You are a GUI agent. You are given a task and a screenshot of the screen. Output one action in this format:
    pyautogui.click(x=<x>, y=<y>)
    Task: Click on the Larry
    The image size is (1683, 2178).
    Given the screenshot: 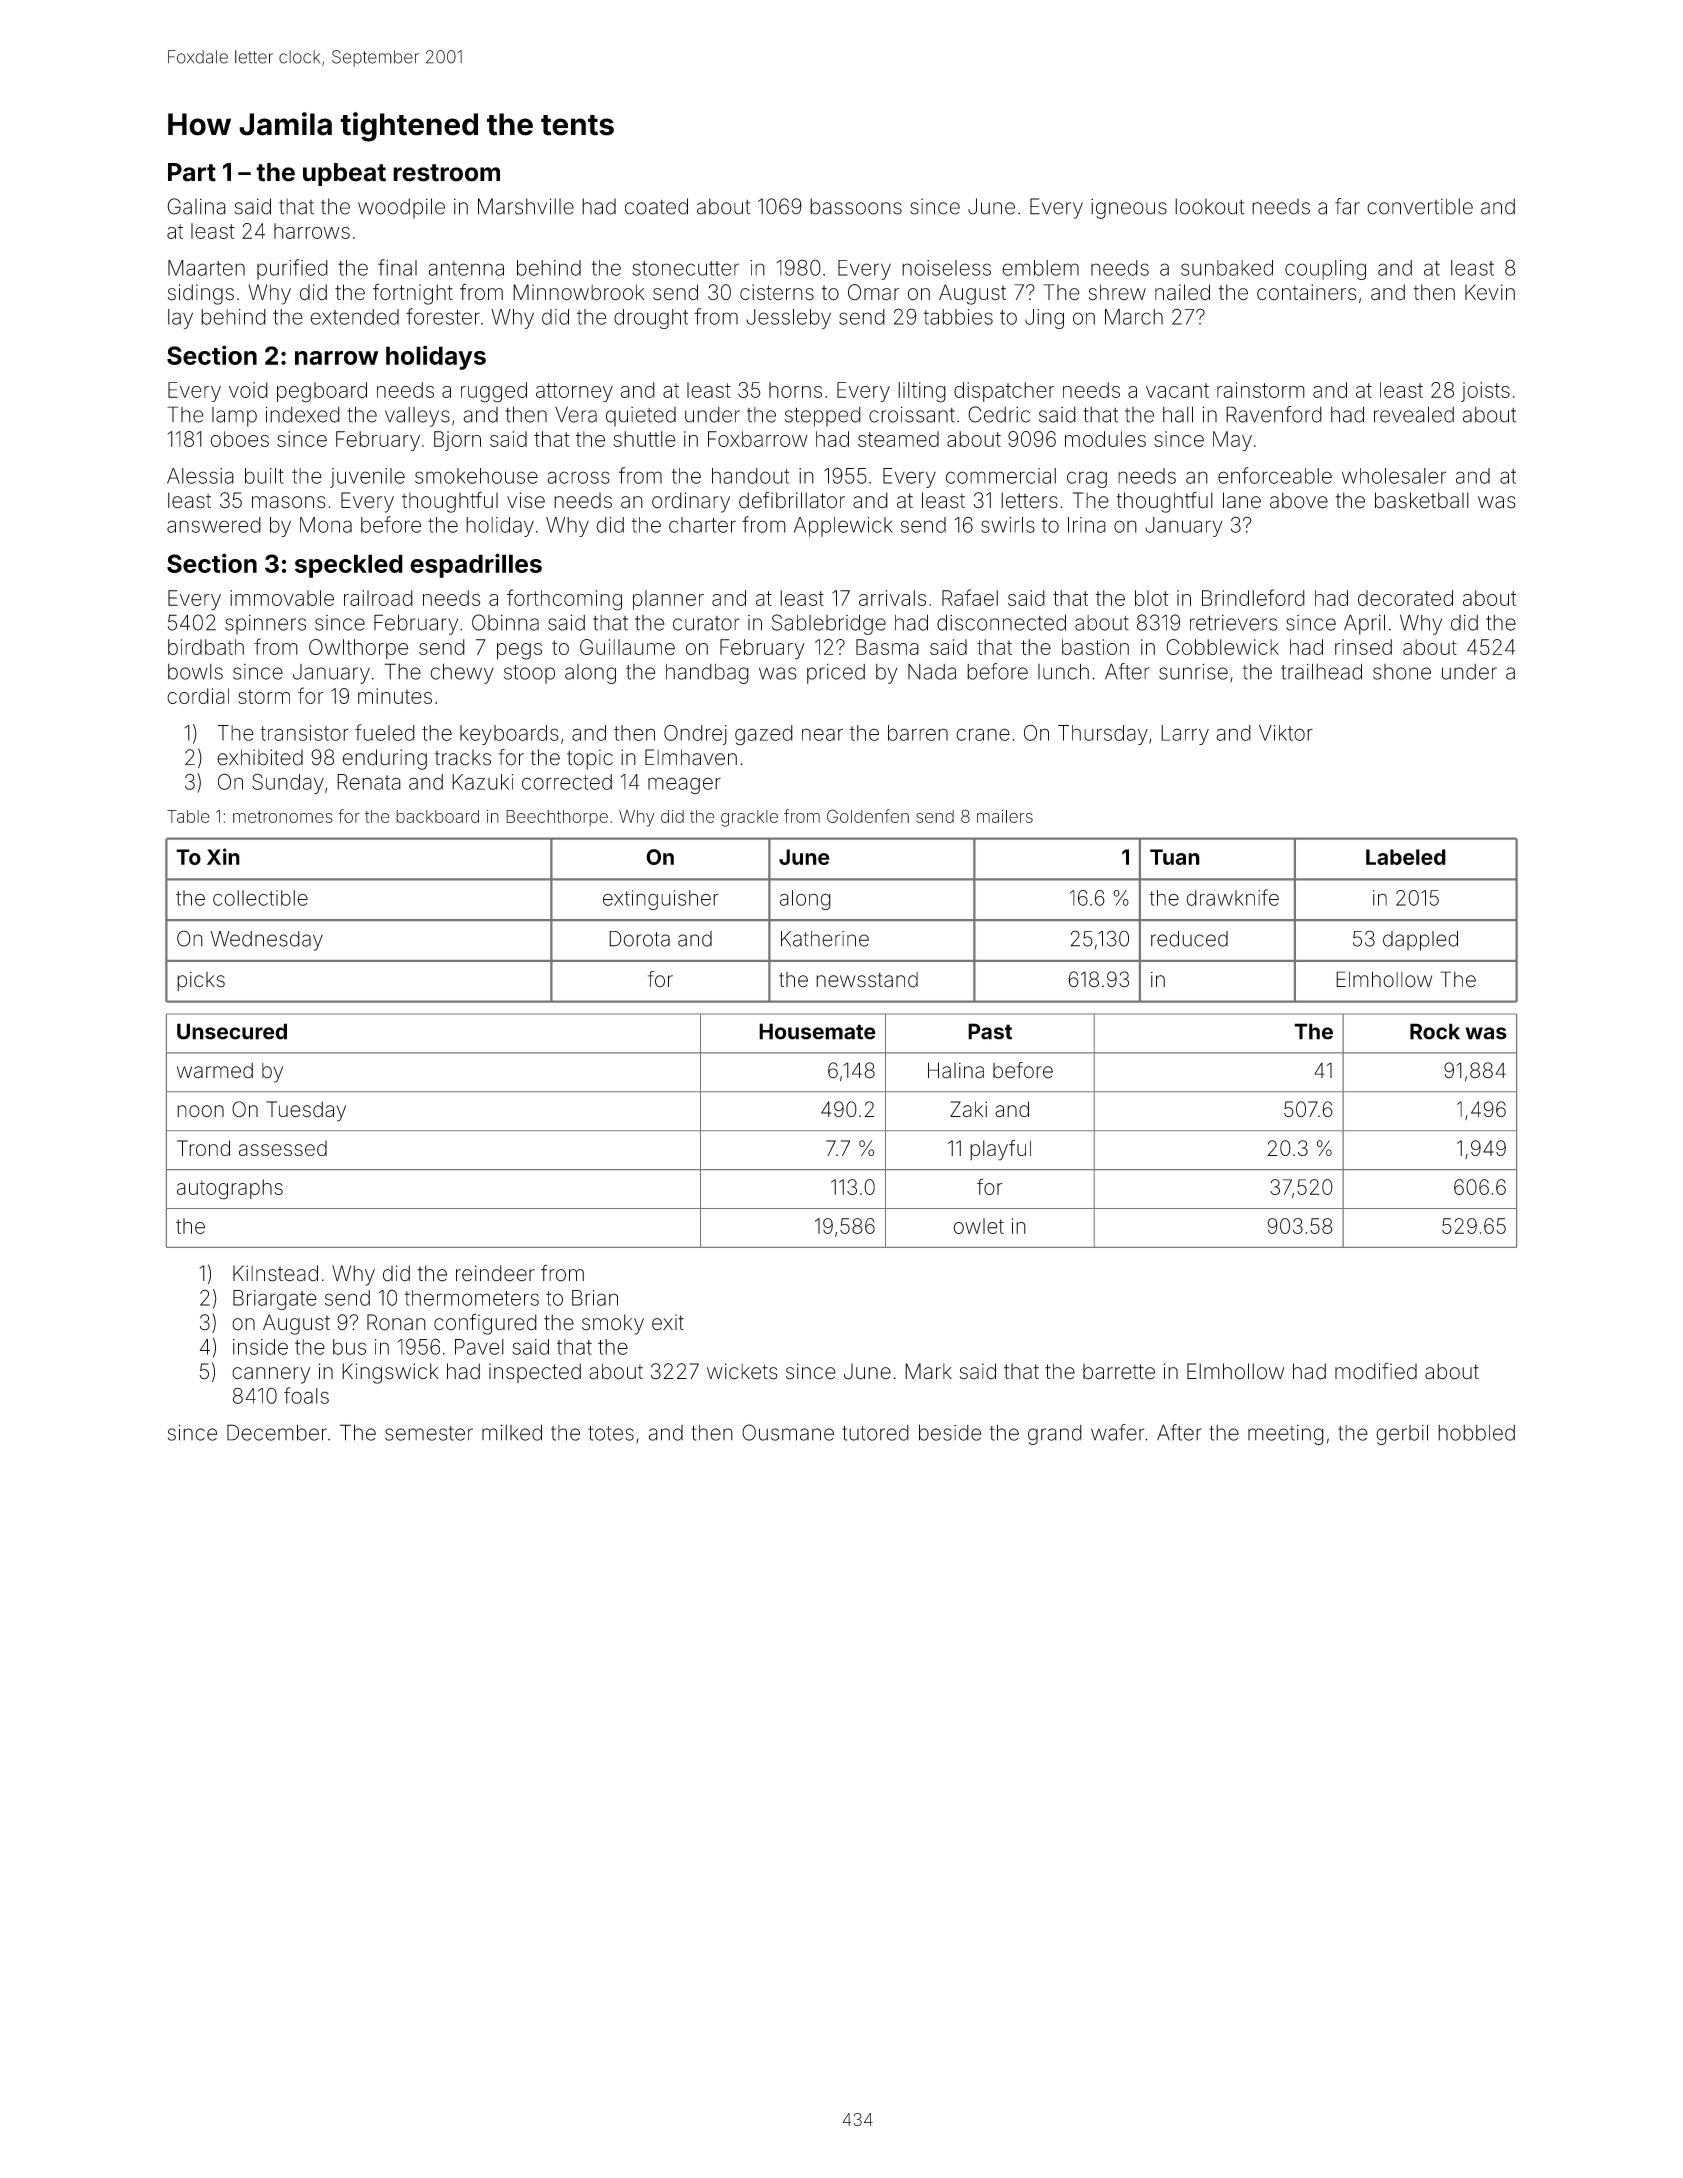 What is the action you would take?
    pyautogui.click(x=1185, y=735)
